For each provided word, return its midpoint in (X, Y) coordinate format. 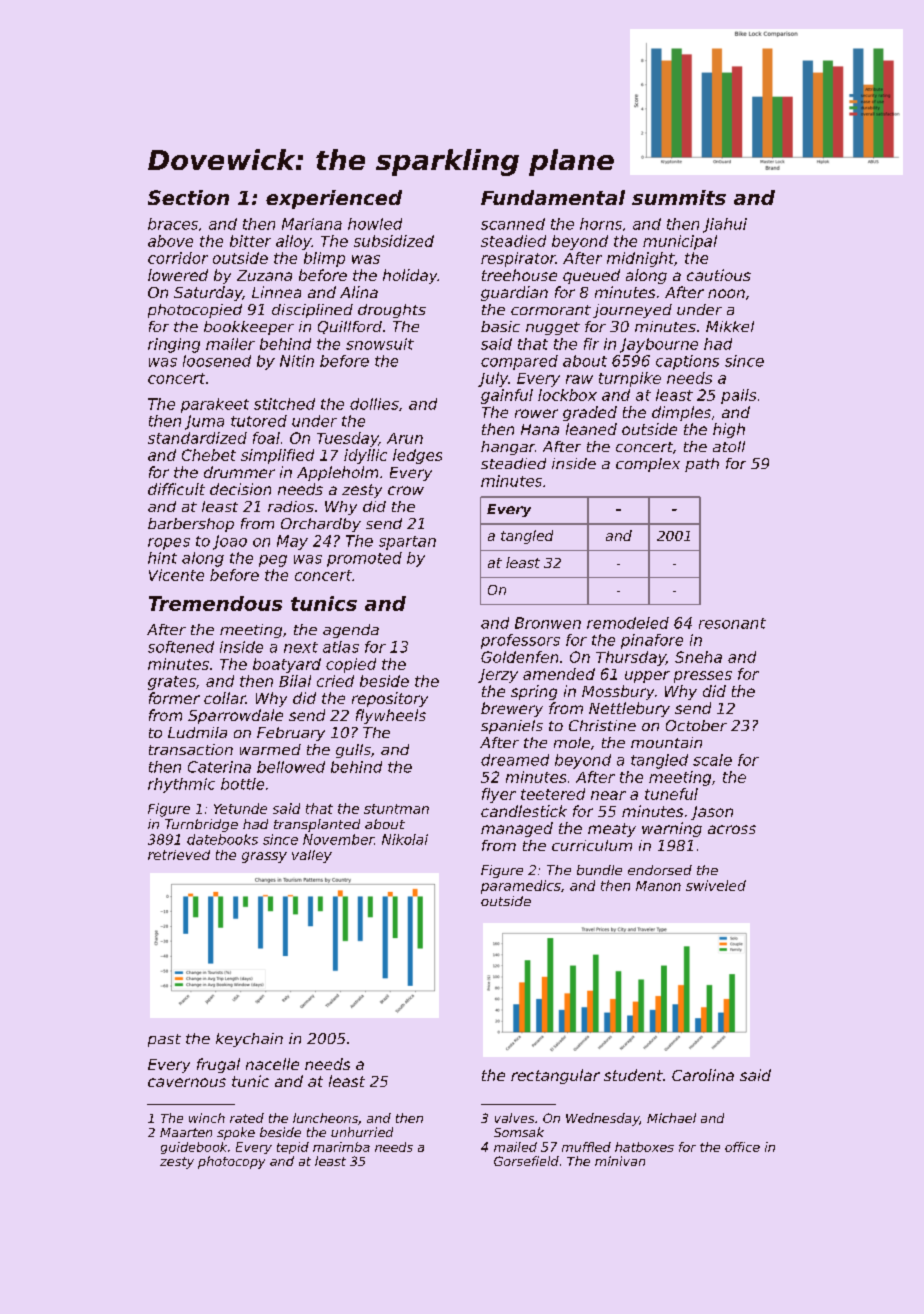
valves (514, 1118)
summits (679, 197)
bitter (250, 241)
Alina (359, 292)
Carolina (703, 1075)
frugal (218, 1065)
